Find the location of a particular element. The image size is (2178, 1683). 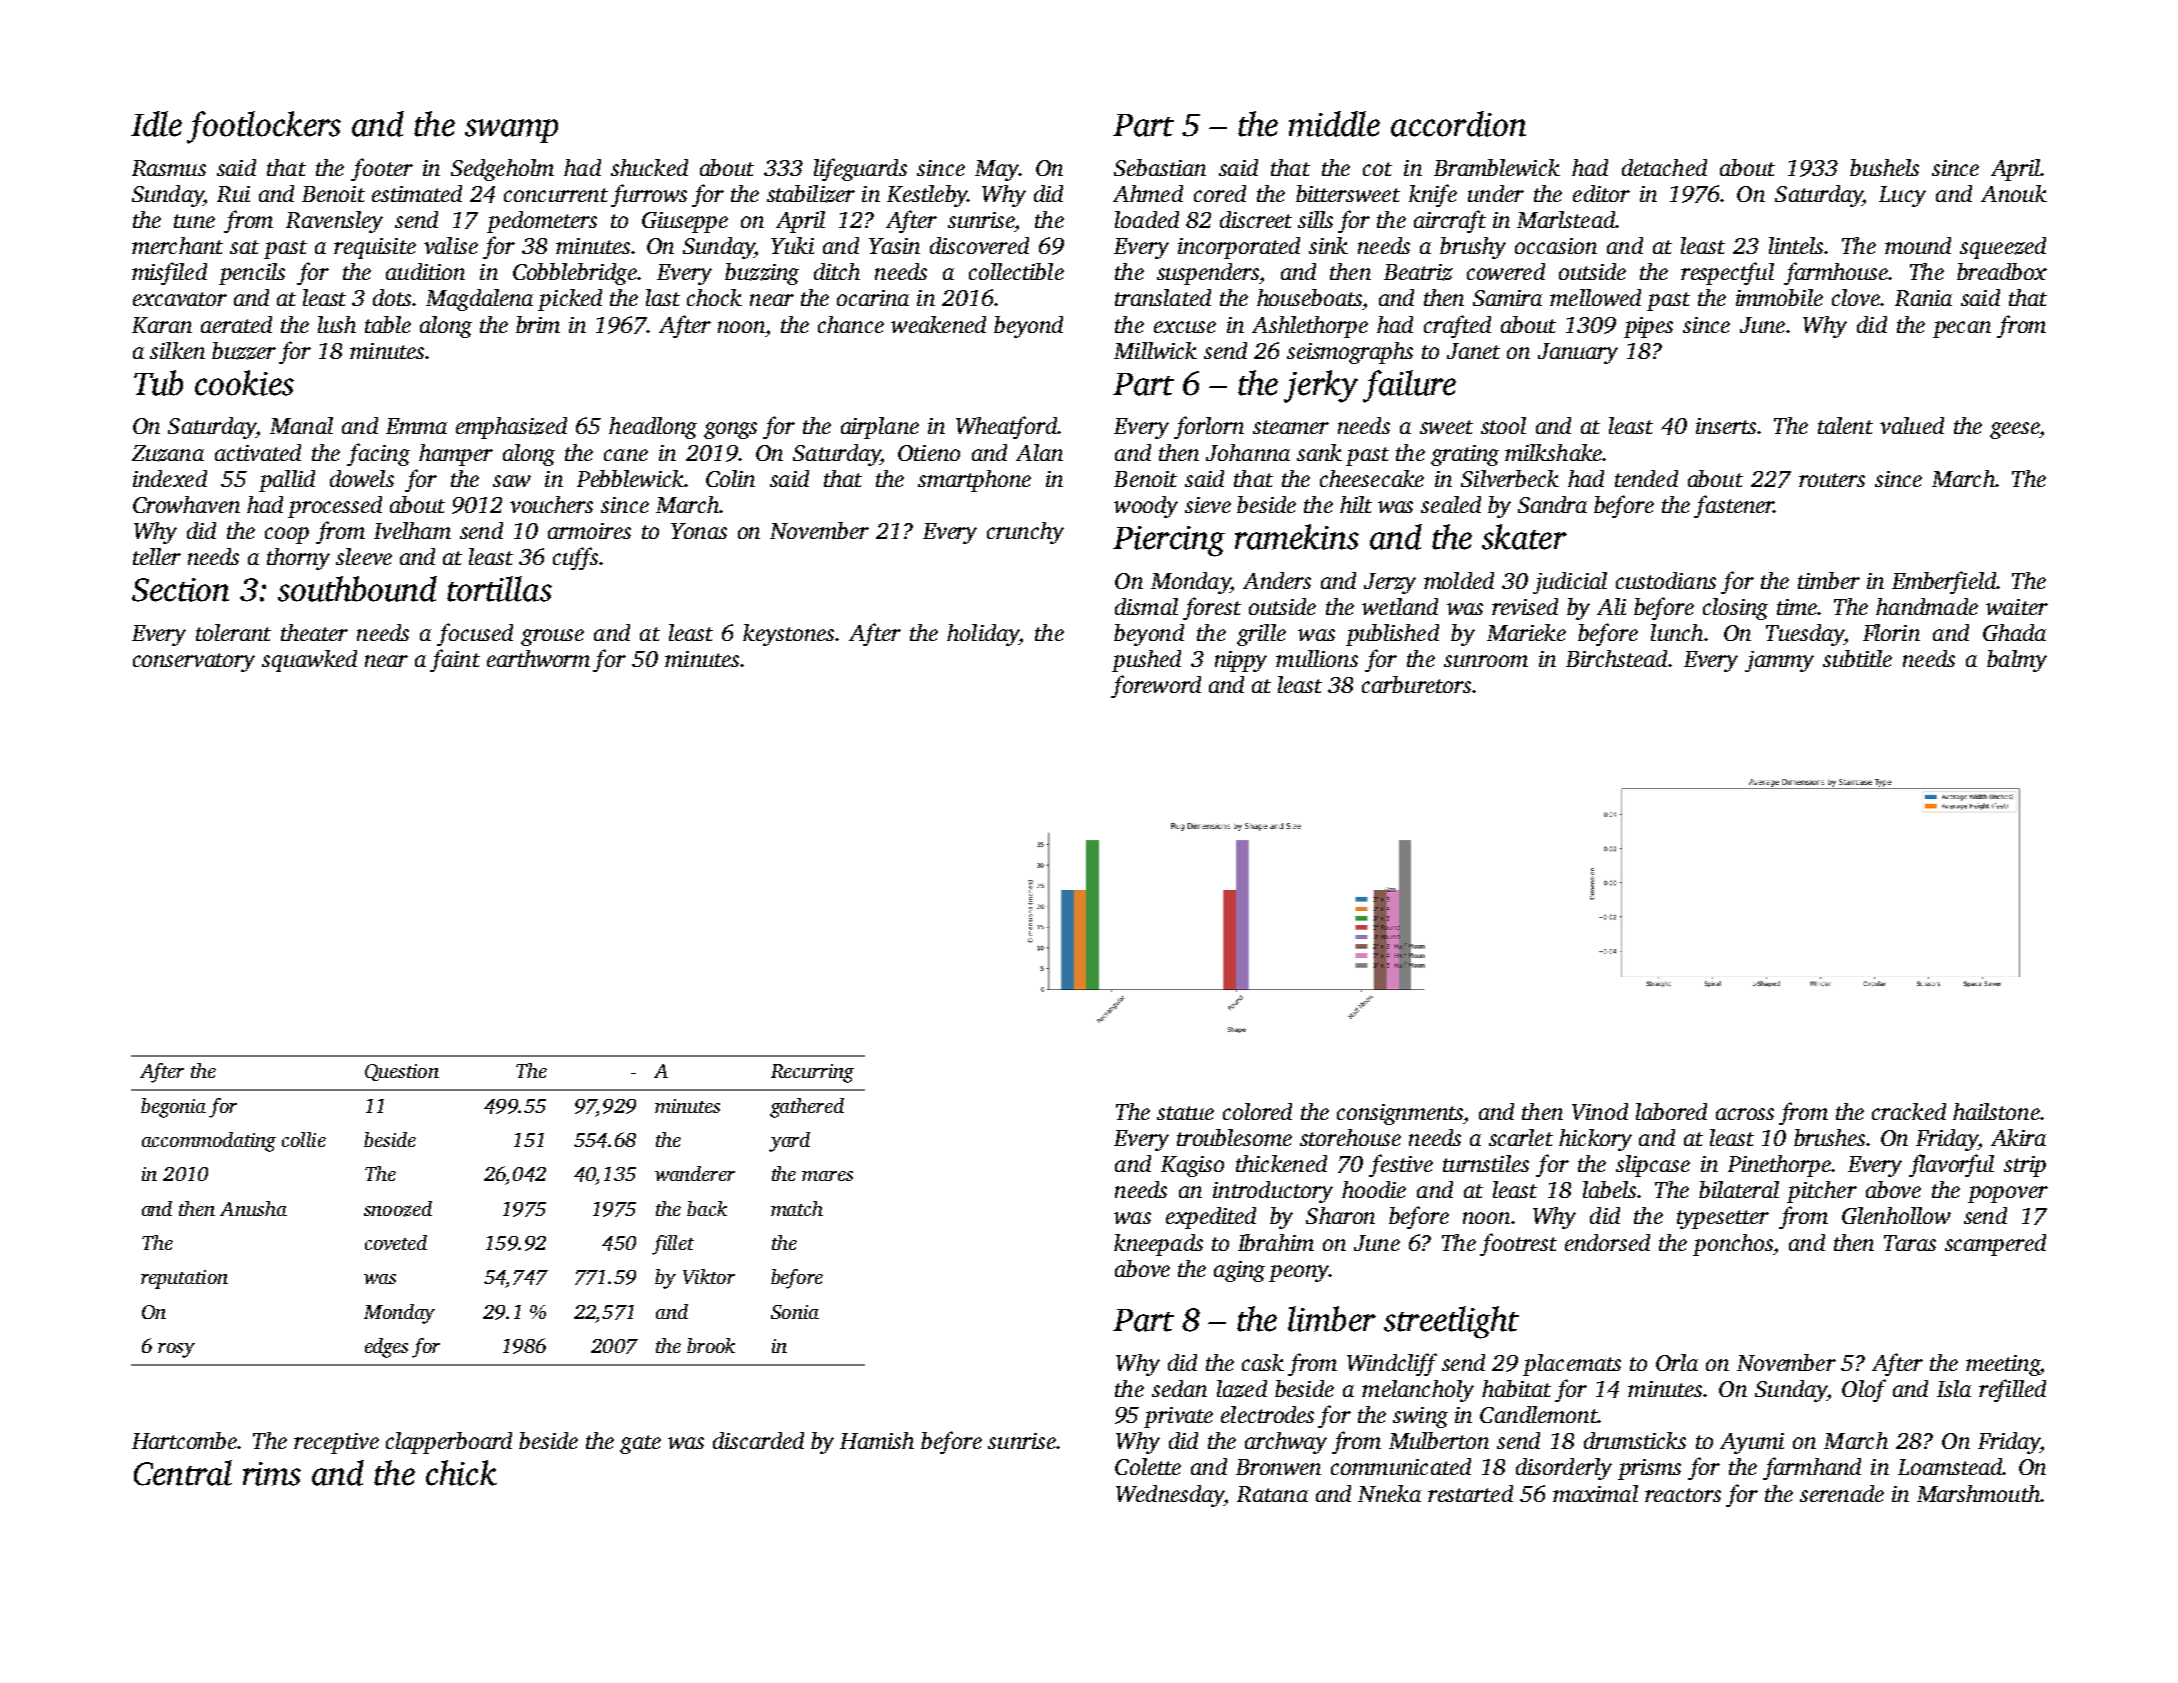

Marshmouth is located at coordinates (1978, 1493).
